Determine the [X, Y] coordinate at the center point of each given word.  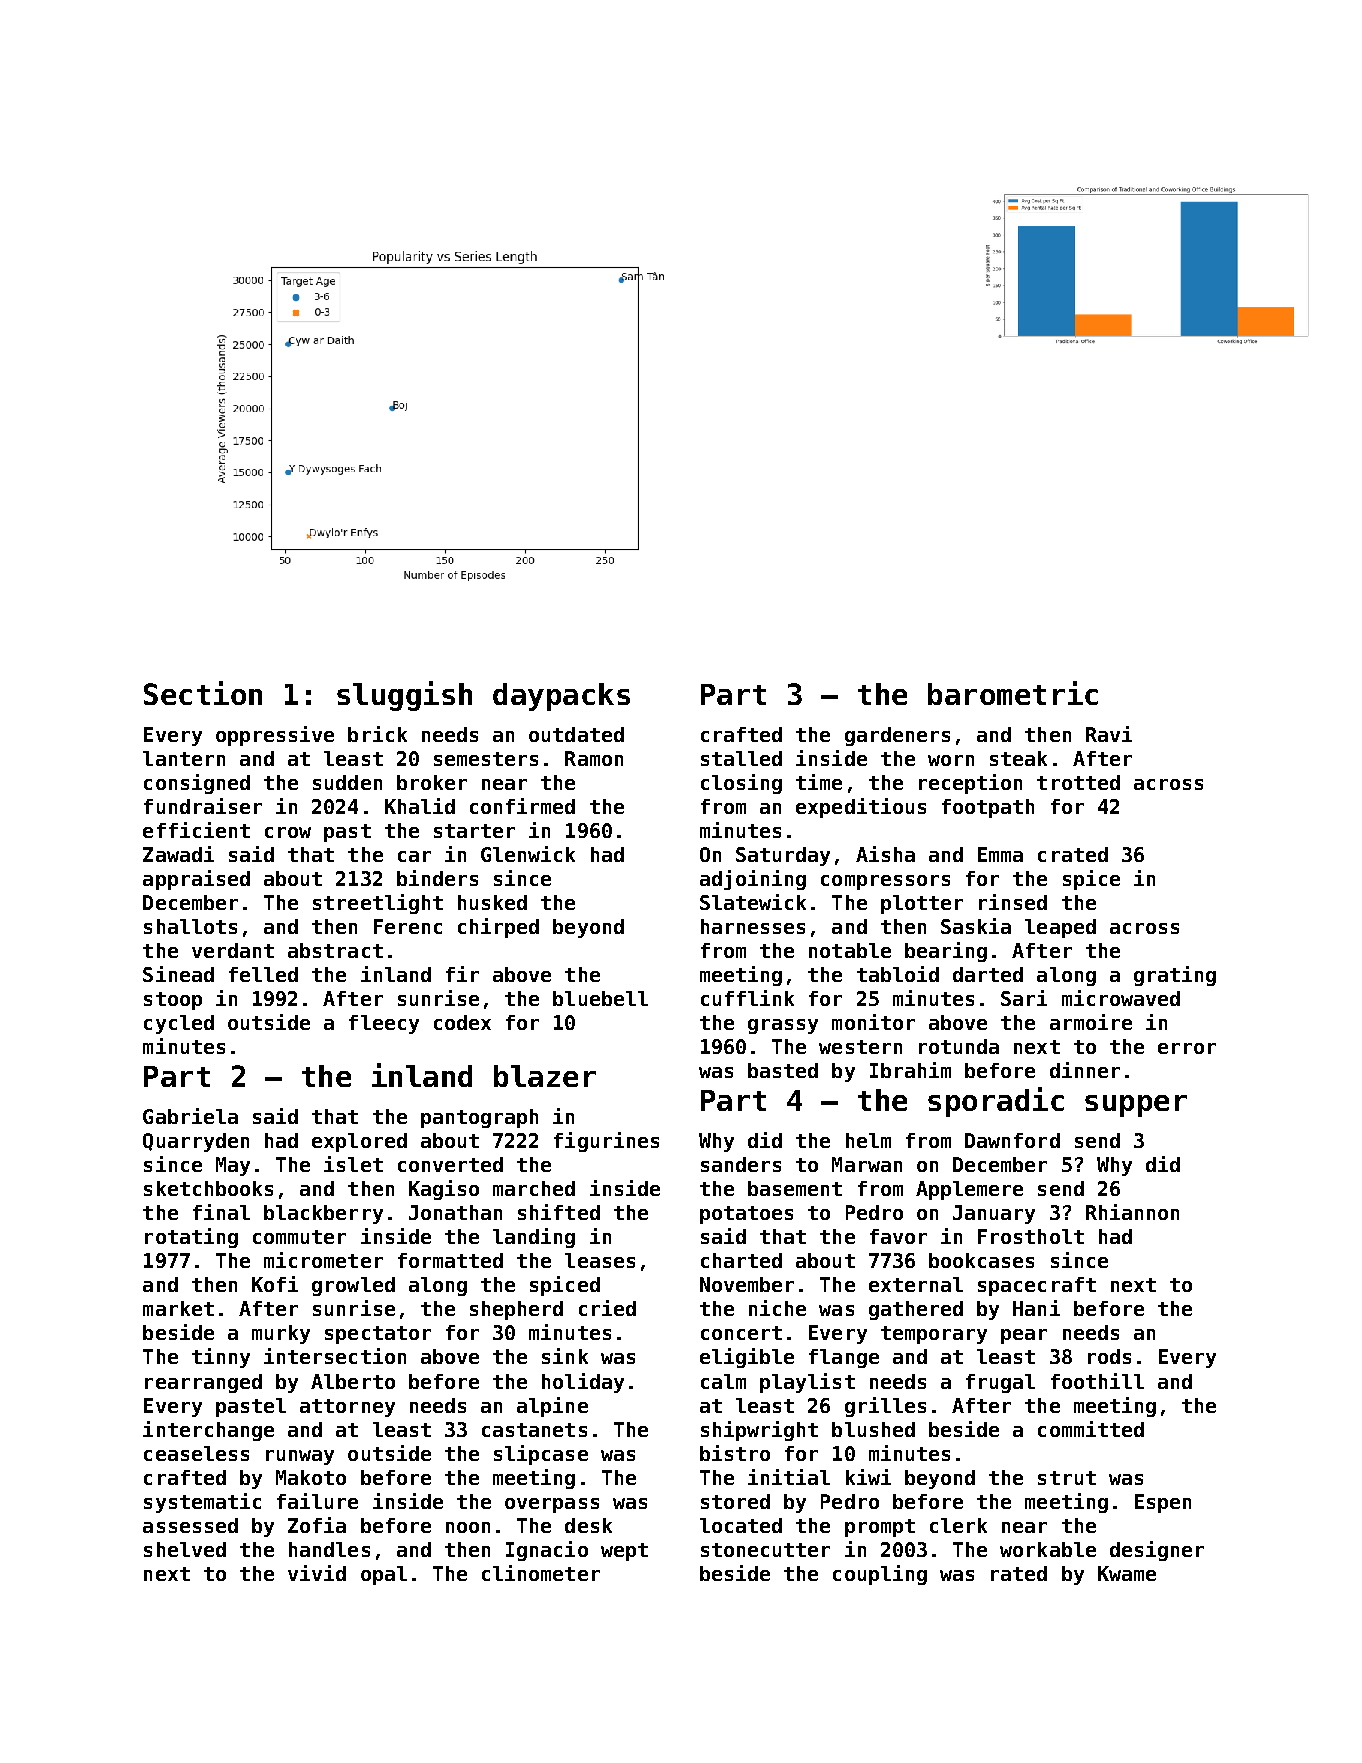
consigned [197, 784]
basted [783, 1070]
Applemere [969, 1190]
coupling [880, 1575]
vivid [317, 1573]
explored [359, 1142]
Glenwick [528, 854]
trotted [1078, 782]
